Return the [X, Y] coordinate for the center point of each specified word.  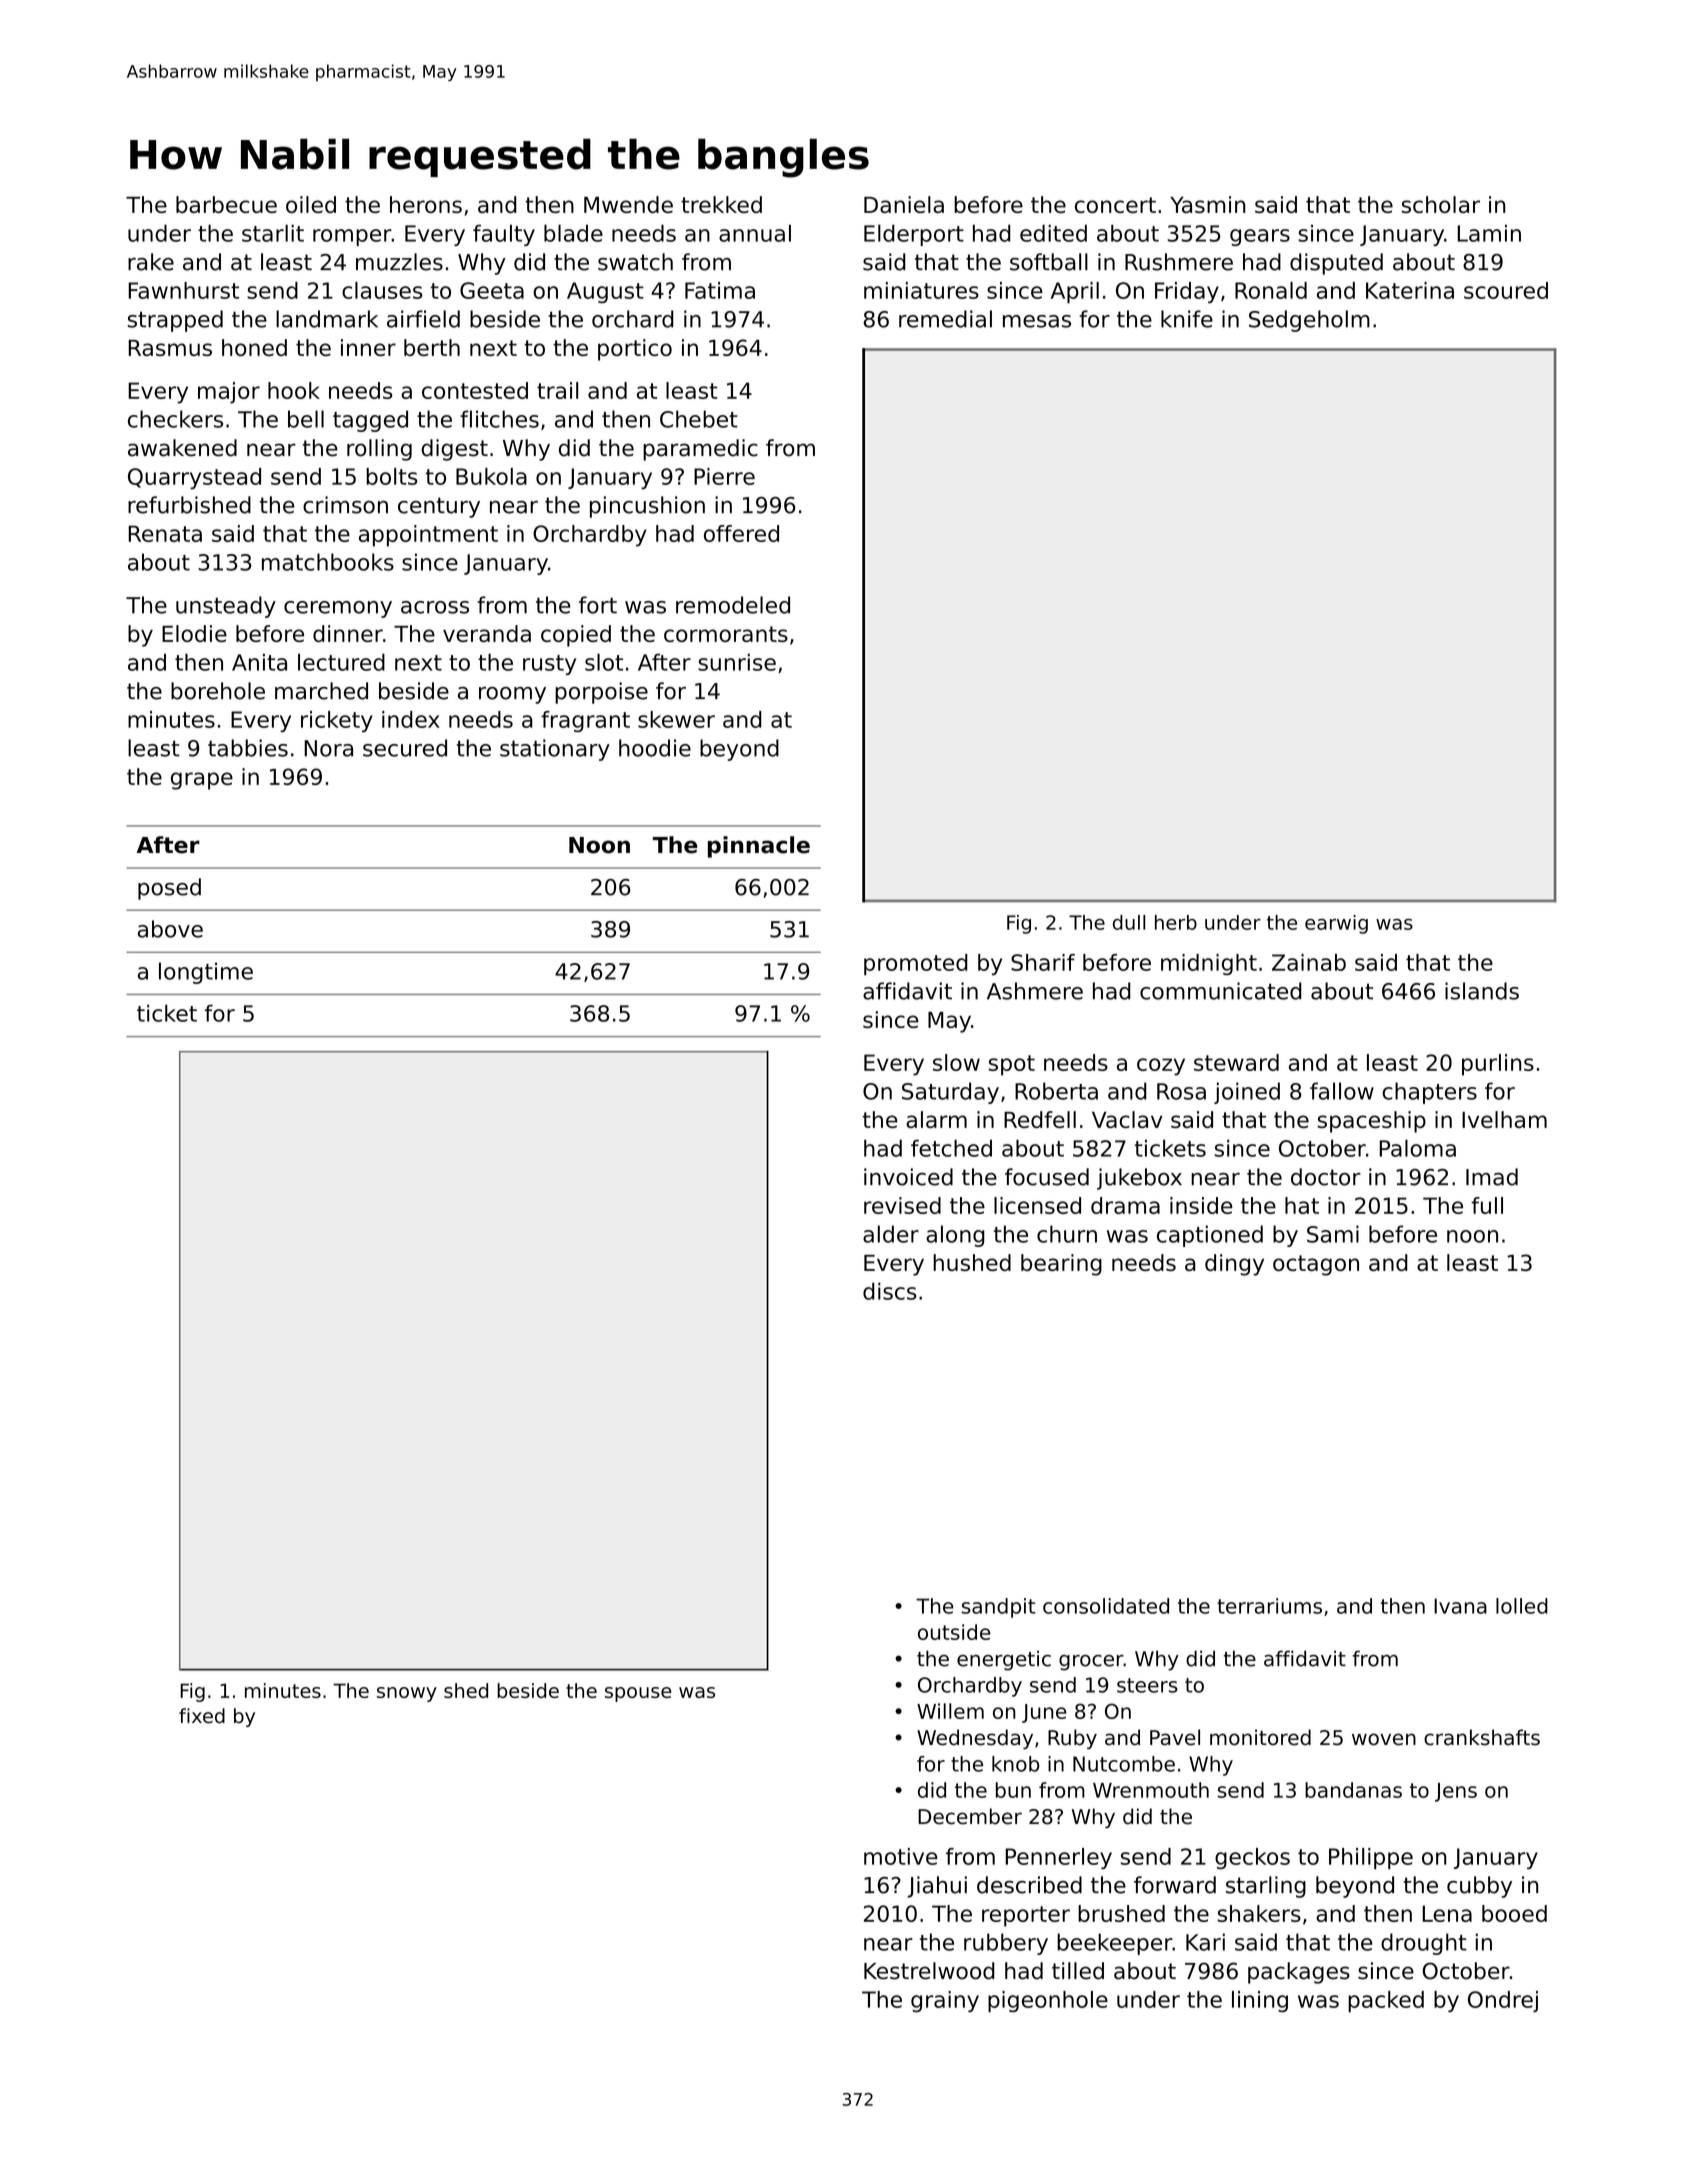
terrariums [1269, 1606]
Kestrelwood [929, 1971]
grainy [945, 2001]
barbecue [226, 204]
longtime [206, 973]
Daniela [904, 204]
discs [890, 1291]
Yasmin [1207, 204]
